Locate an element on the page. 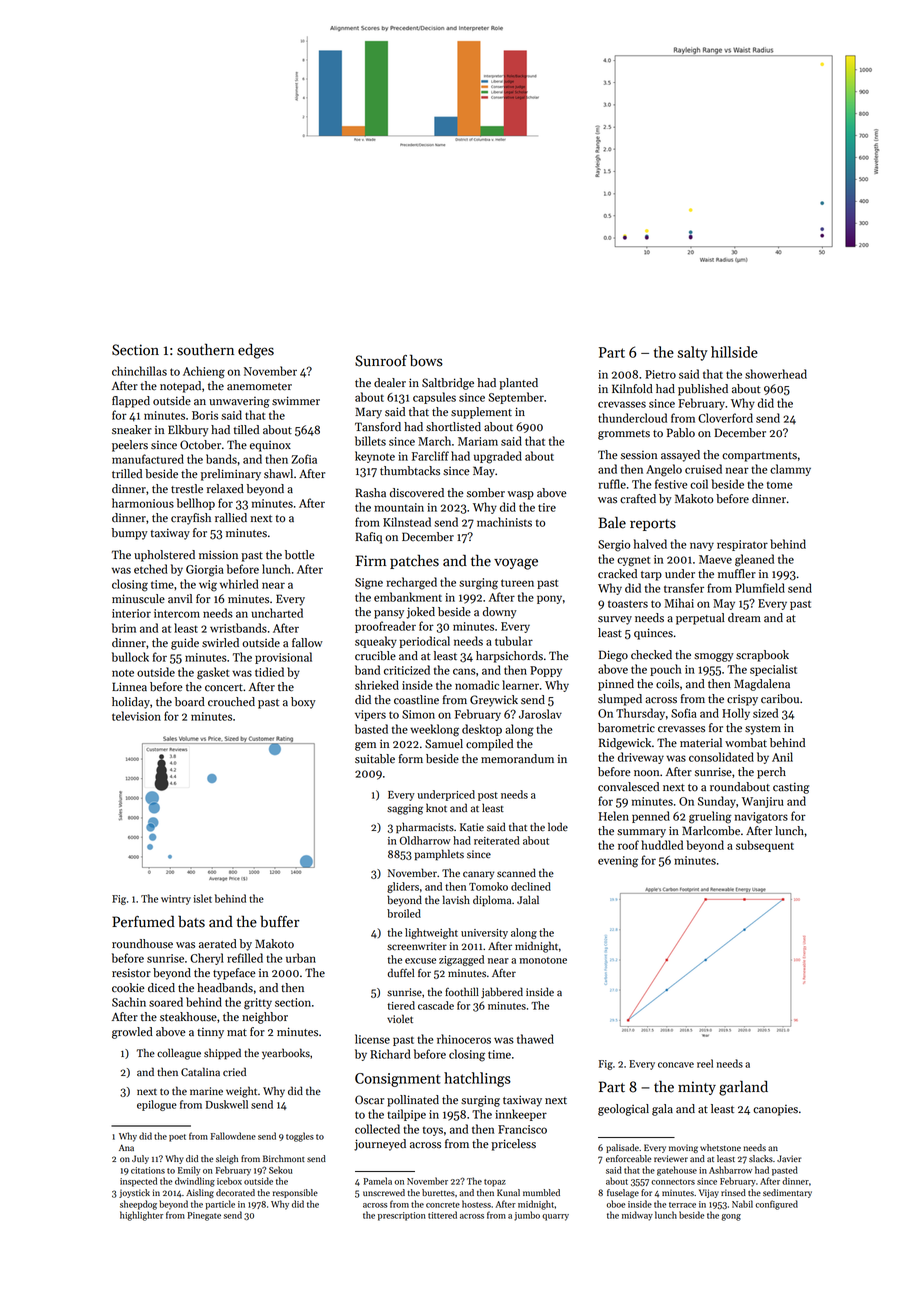 The image size is (924, 1308). clammy is located at coordinates (790, 470).
